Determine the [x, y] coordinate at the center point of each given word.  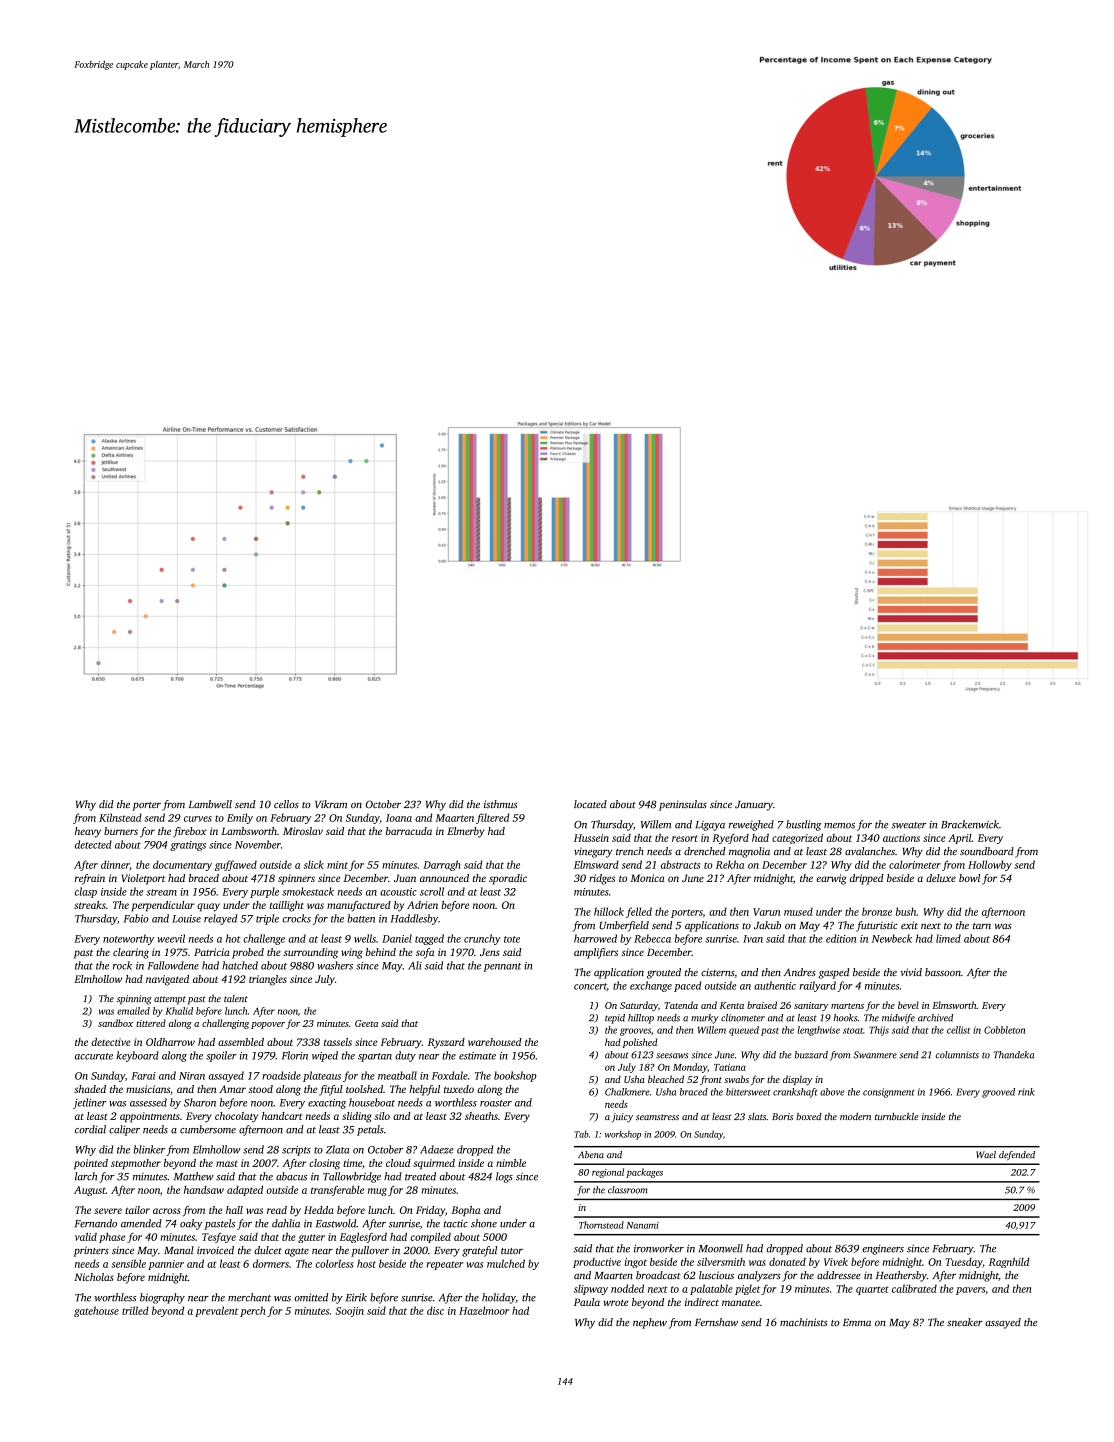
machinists [804, 1322]
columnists [957, 1055]
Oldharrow [170, 1042]
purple [264, 892]
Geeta [366, 1023]
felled [639, 912]
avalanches [870, 851]
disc [435, 1310]
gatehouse [96, 1311]
